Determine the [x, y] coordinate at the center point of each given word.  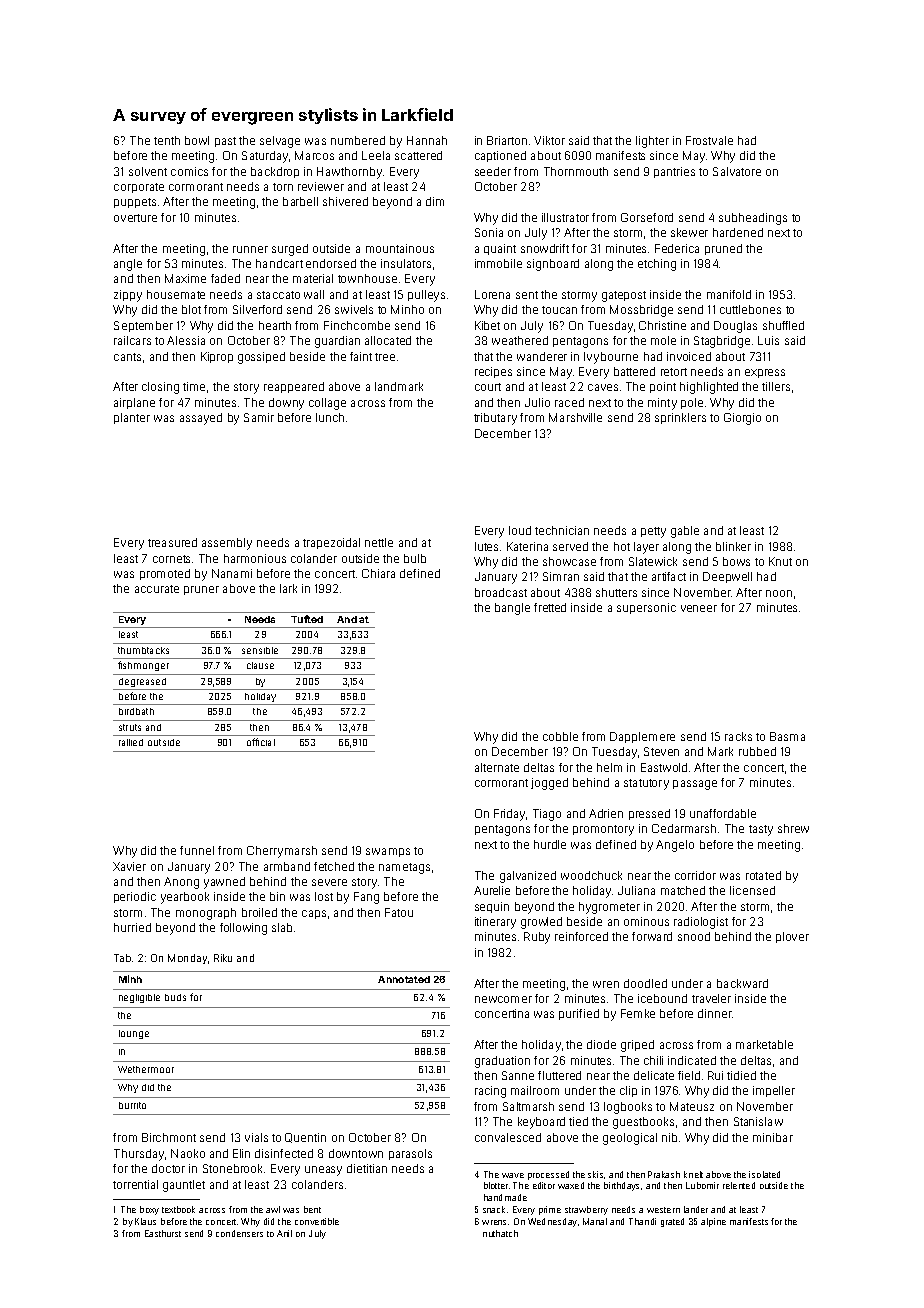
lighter [652, 142]
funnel [197, 850]
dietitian [367, 1168]
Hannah [427, 140]
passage [695, 785]
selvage [280, 142]
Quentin [305, 1138]
